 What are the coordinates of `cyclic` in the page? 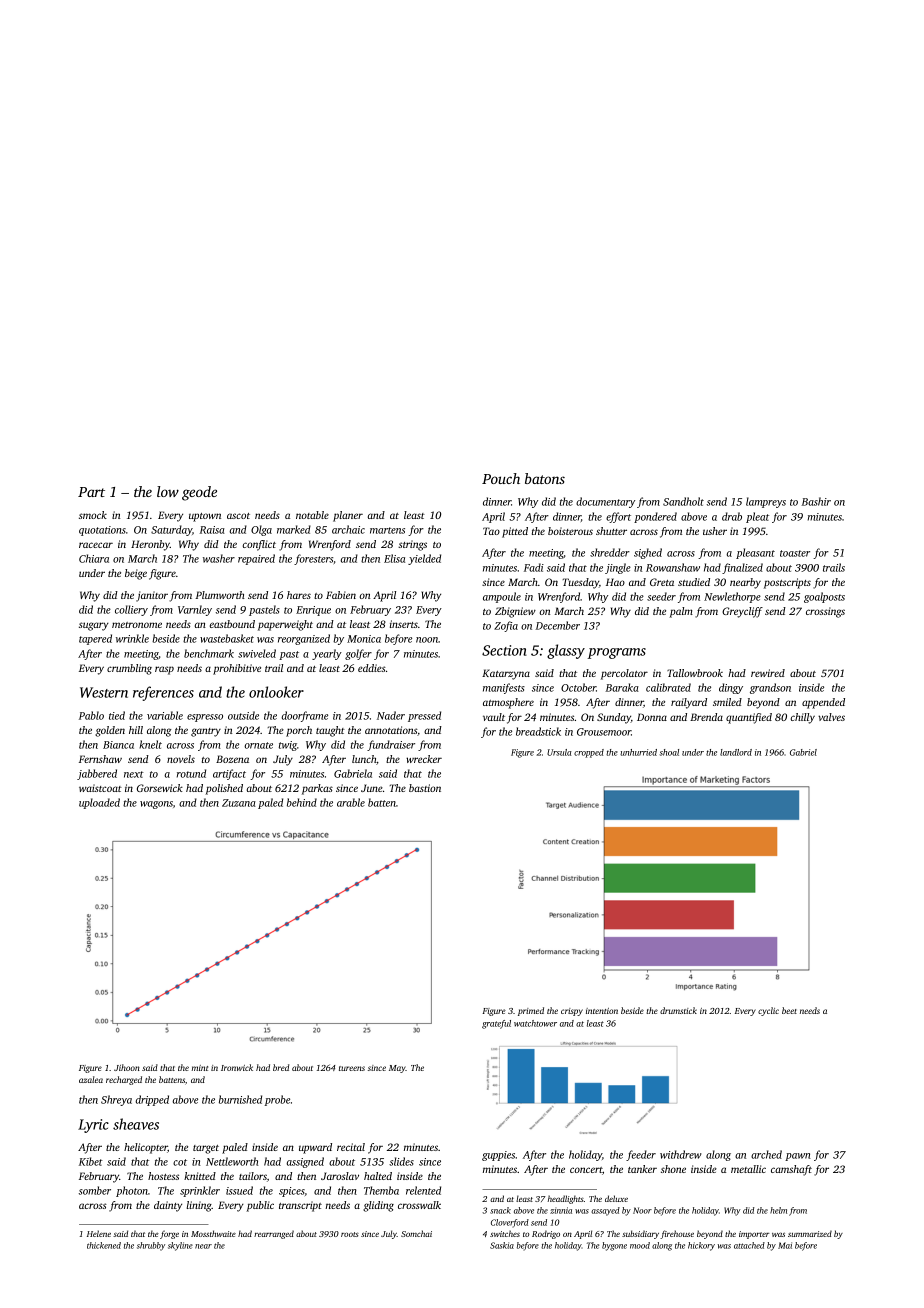 It's located at (768, 1011).
